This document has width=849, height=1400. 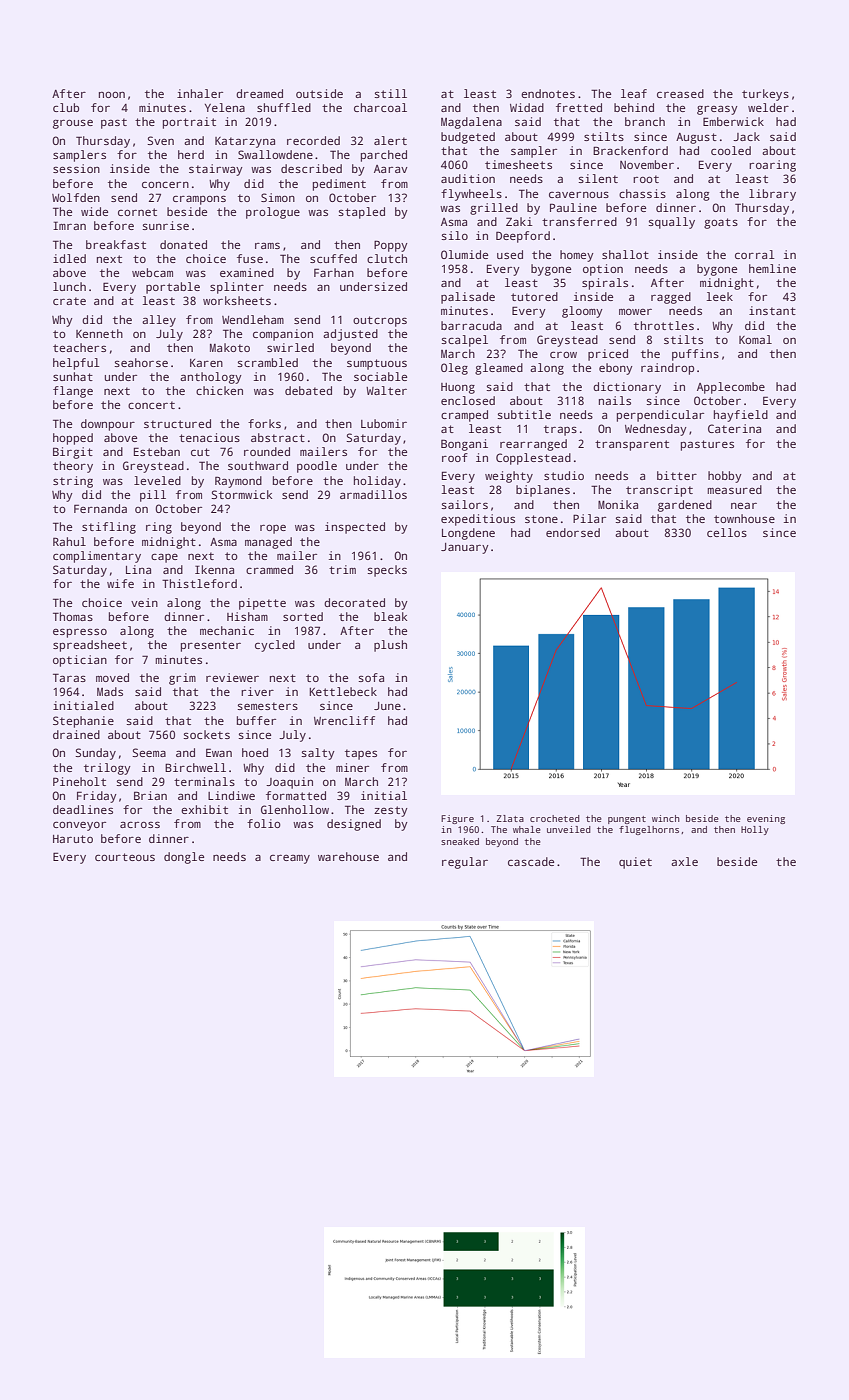 I want to click on Aarav, so click(x=391, y=169).
